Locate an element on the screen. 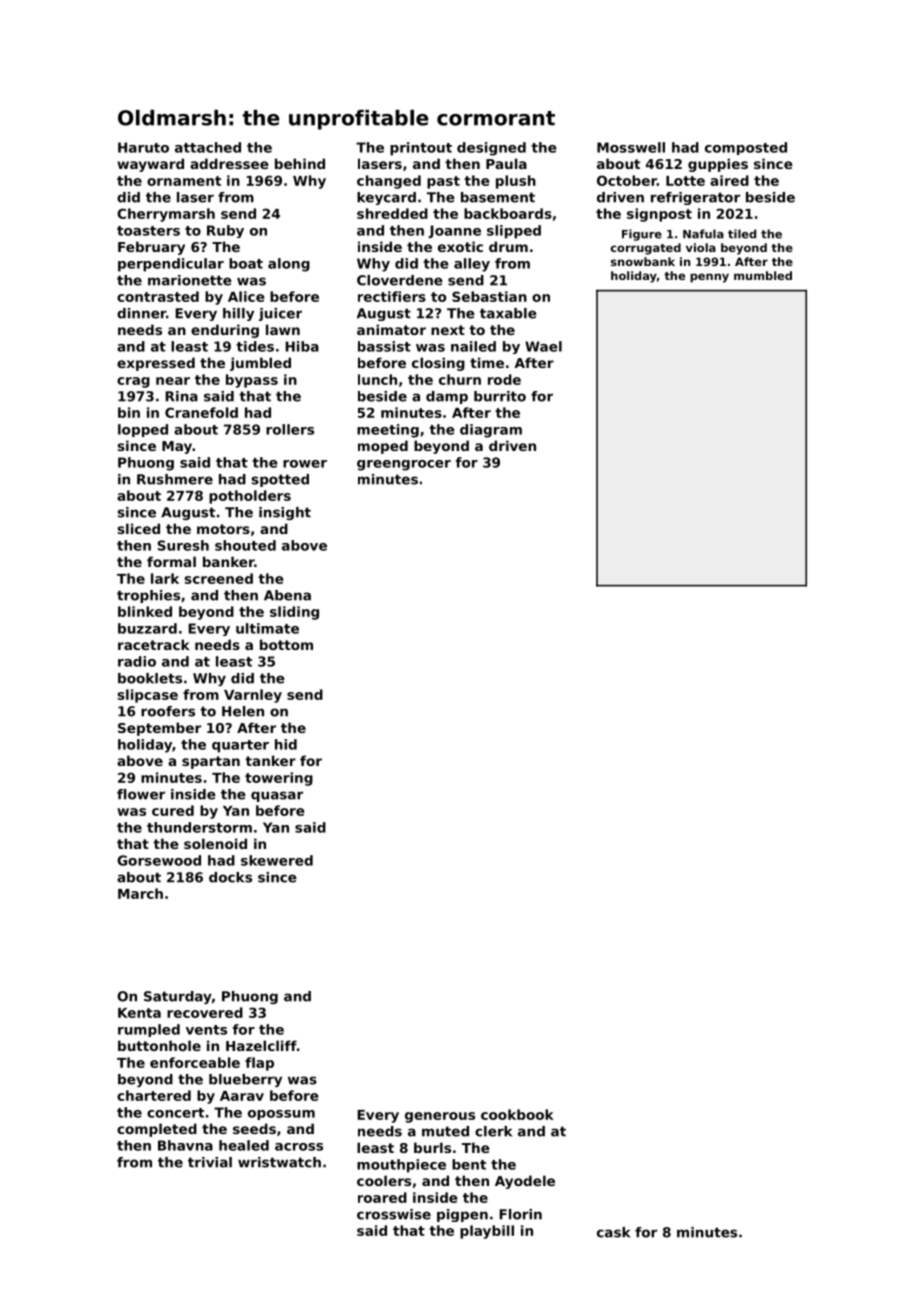  drum is located at coordinates (508, 246).
